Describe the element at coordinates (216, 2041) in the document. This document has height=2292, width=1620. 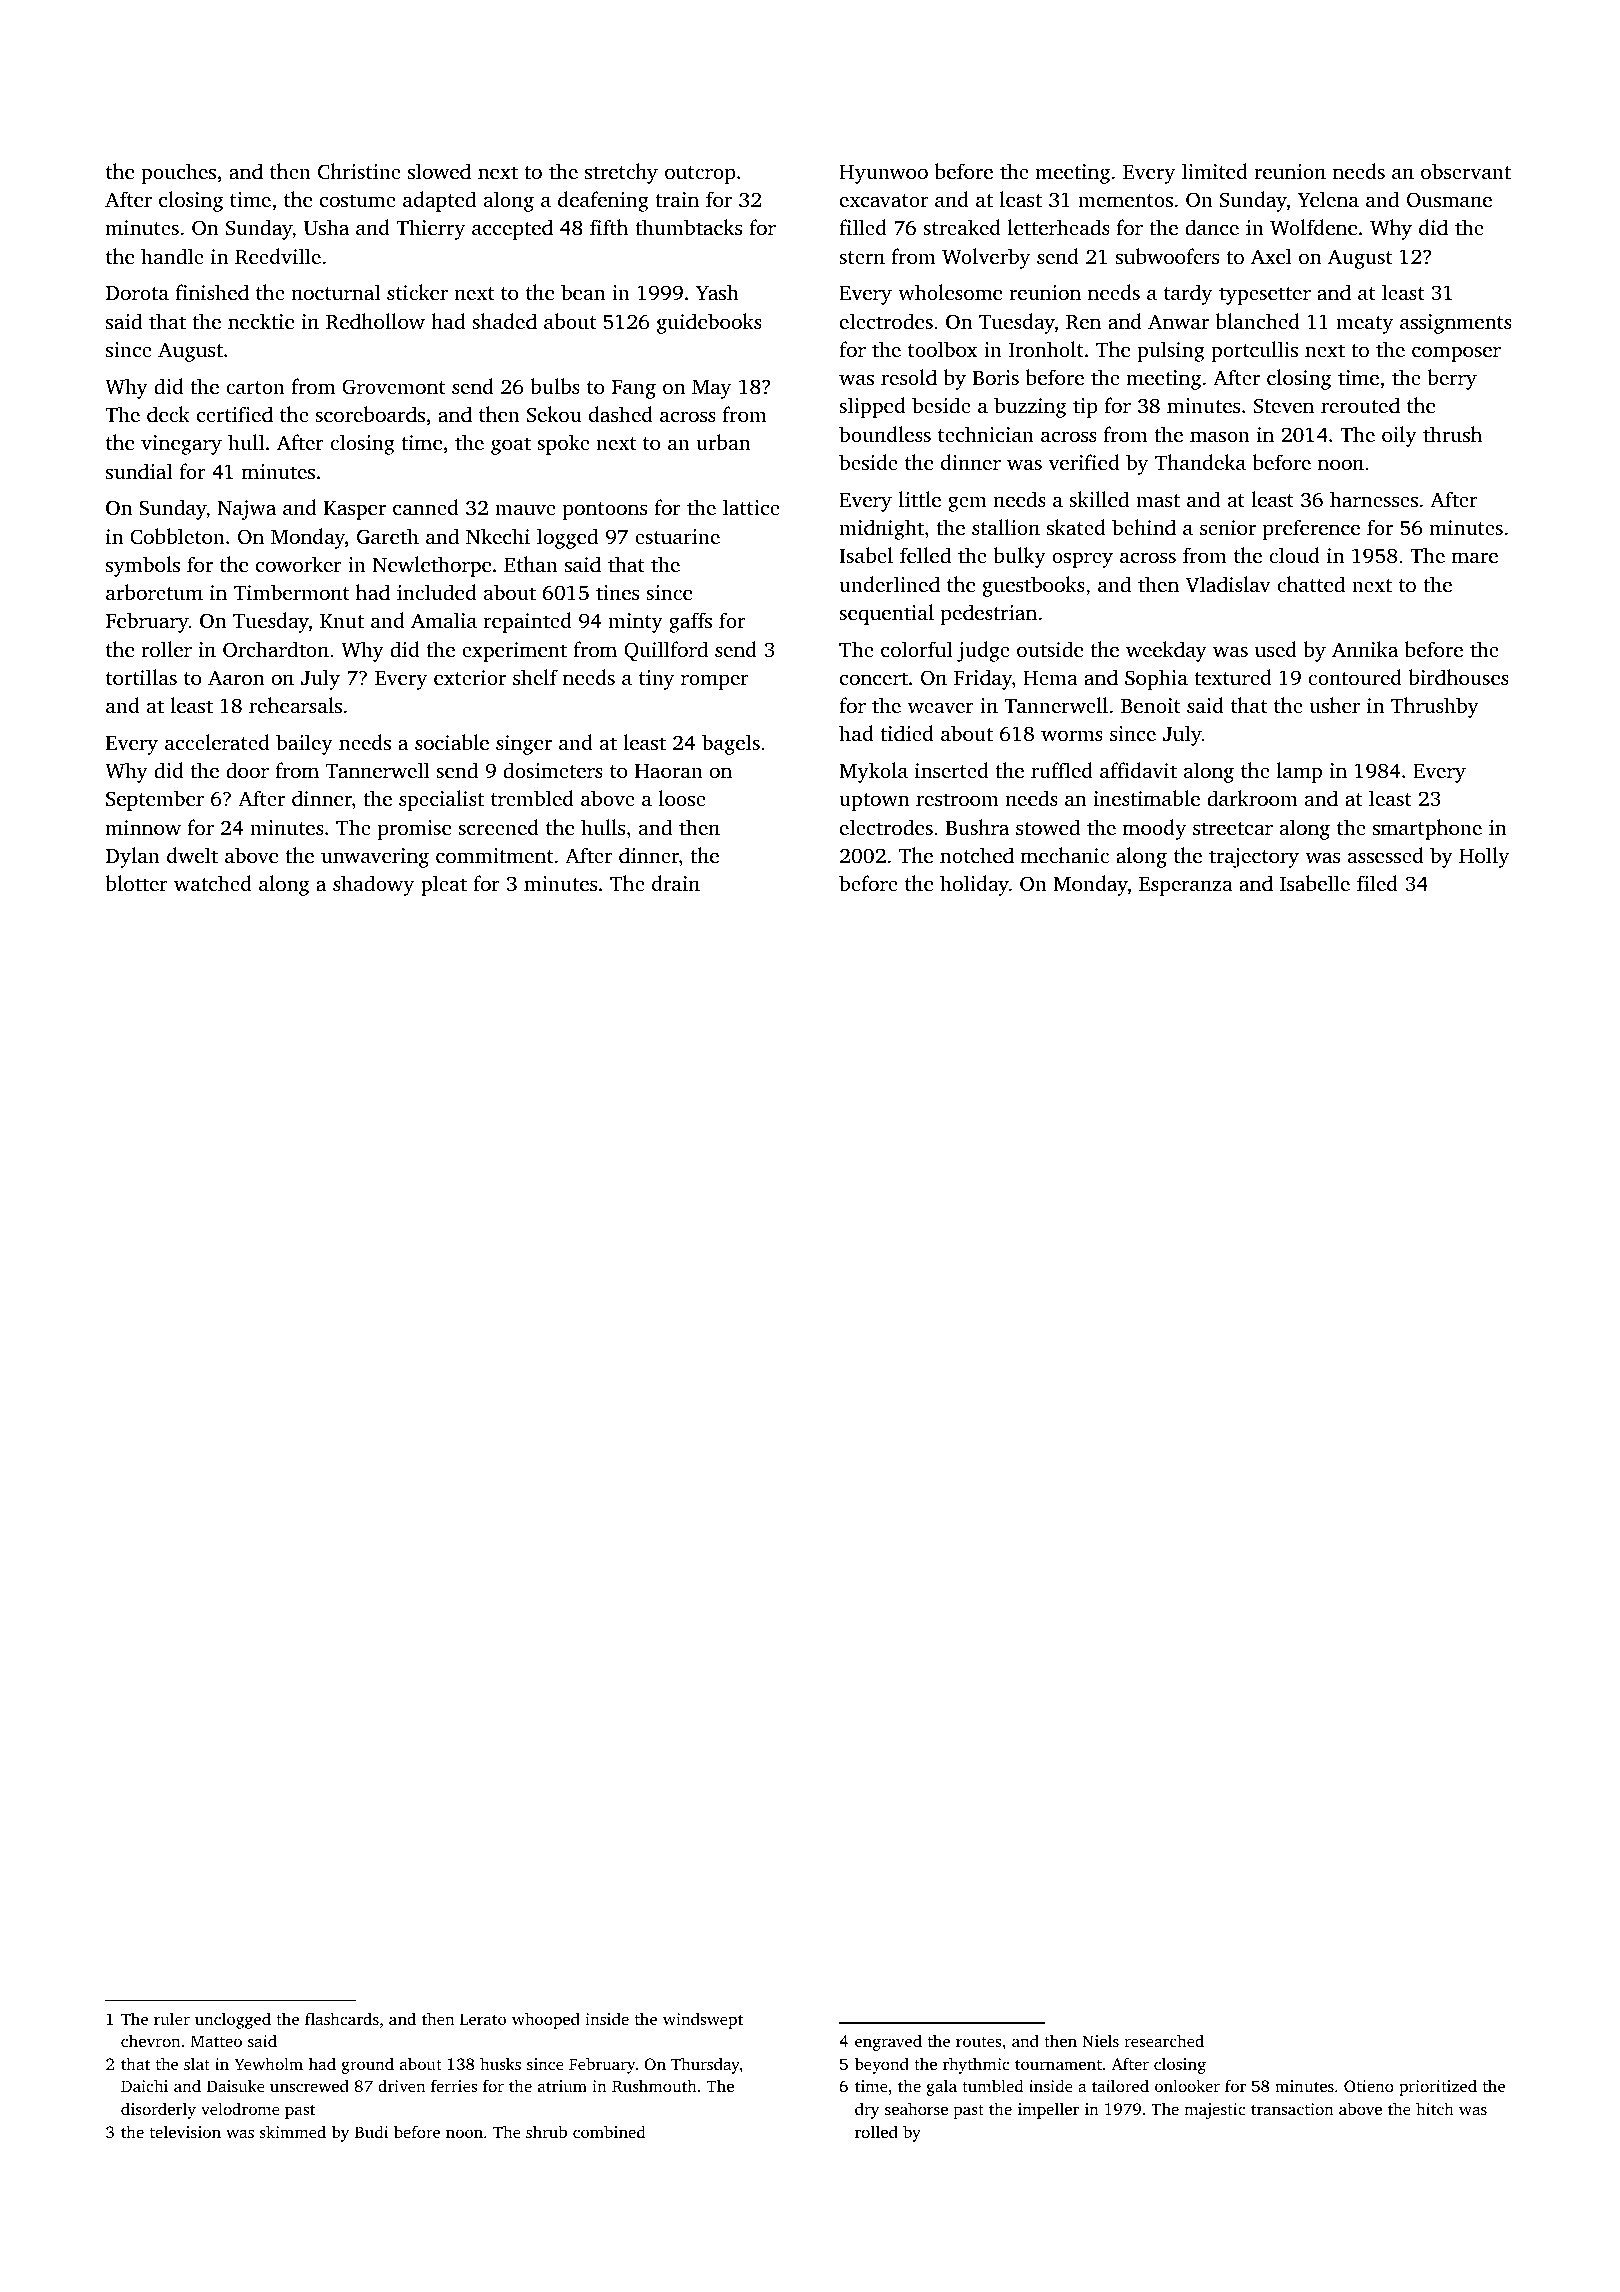
I see `Matteo` at that location.
